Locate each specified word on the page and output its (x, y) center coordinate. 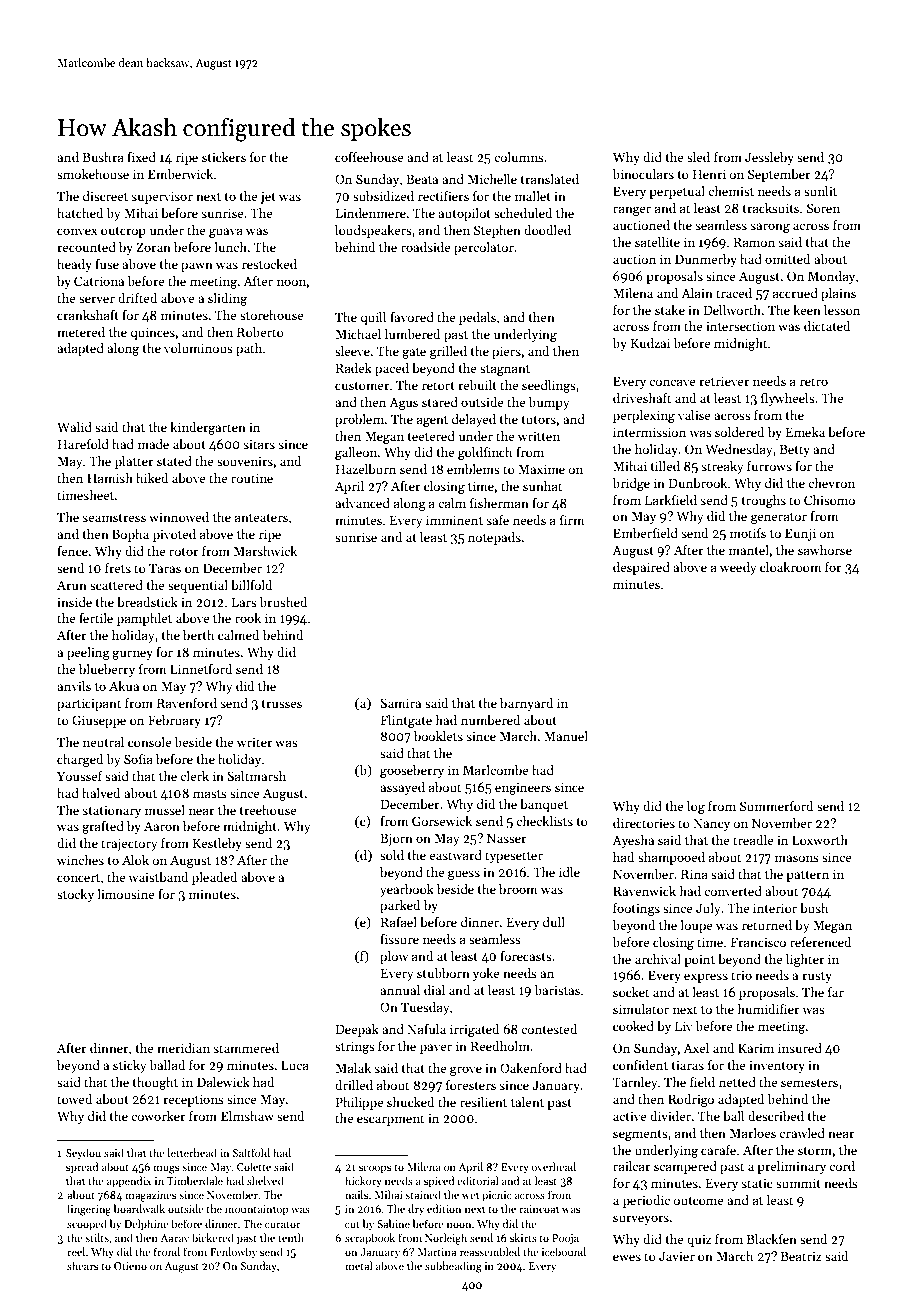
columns (519, 157)
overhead (553, 1166)
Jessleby (769, 158)
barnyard (526, 704)
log (696, 807)
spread (82, 1168)
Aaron (162, 826)
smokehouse (93, 174)
